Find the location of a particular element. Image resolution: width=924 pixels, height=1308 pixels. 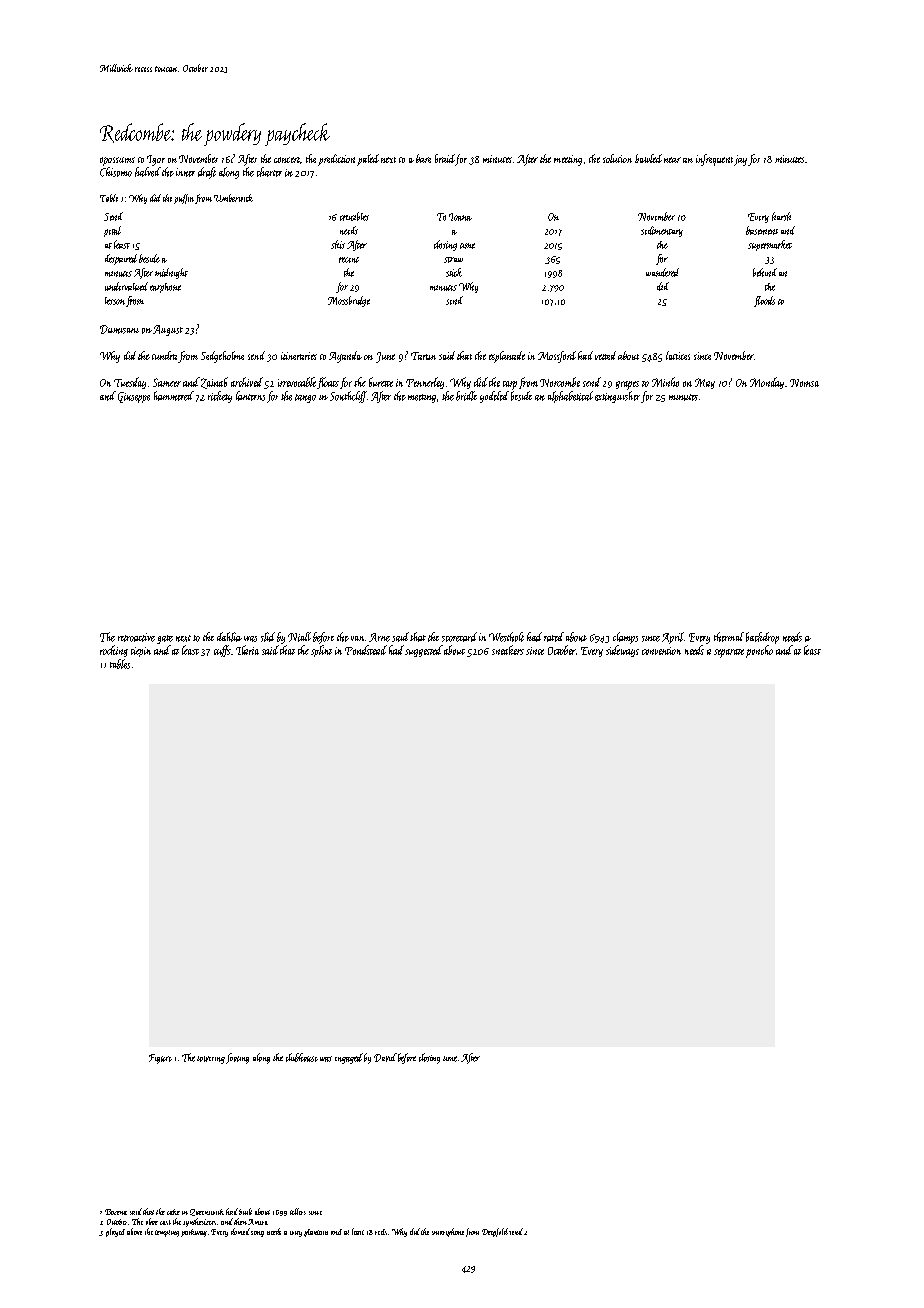

separate is located at coordinates (729, 653).
